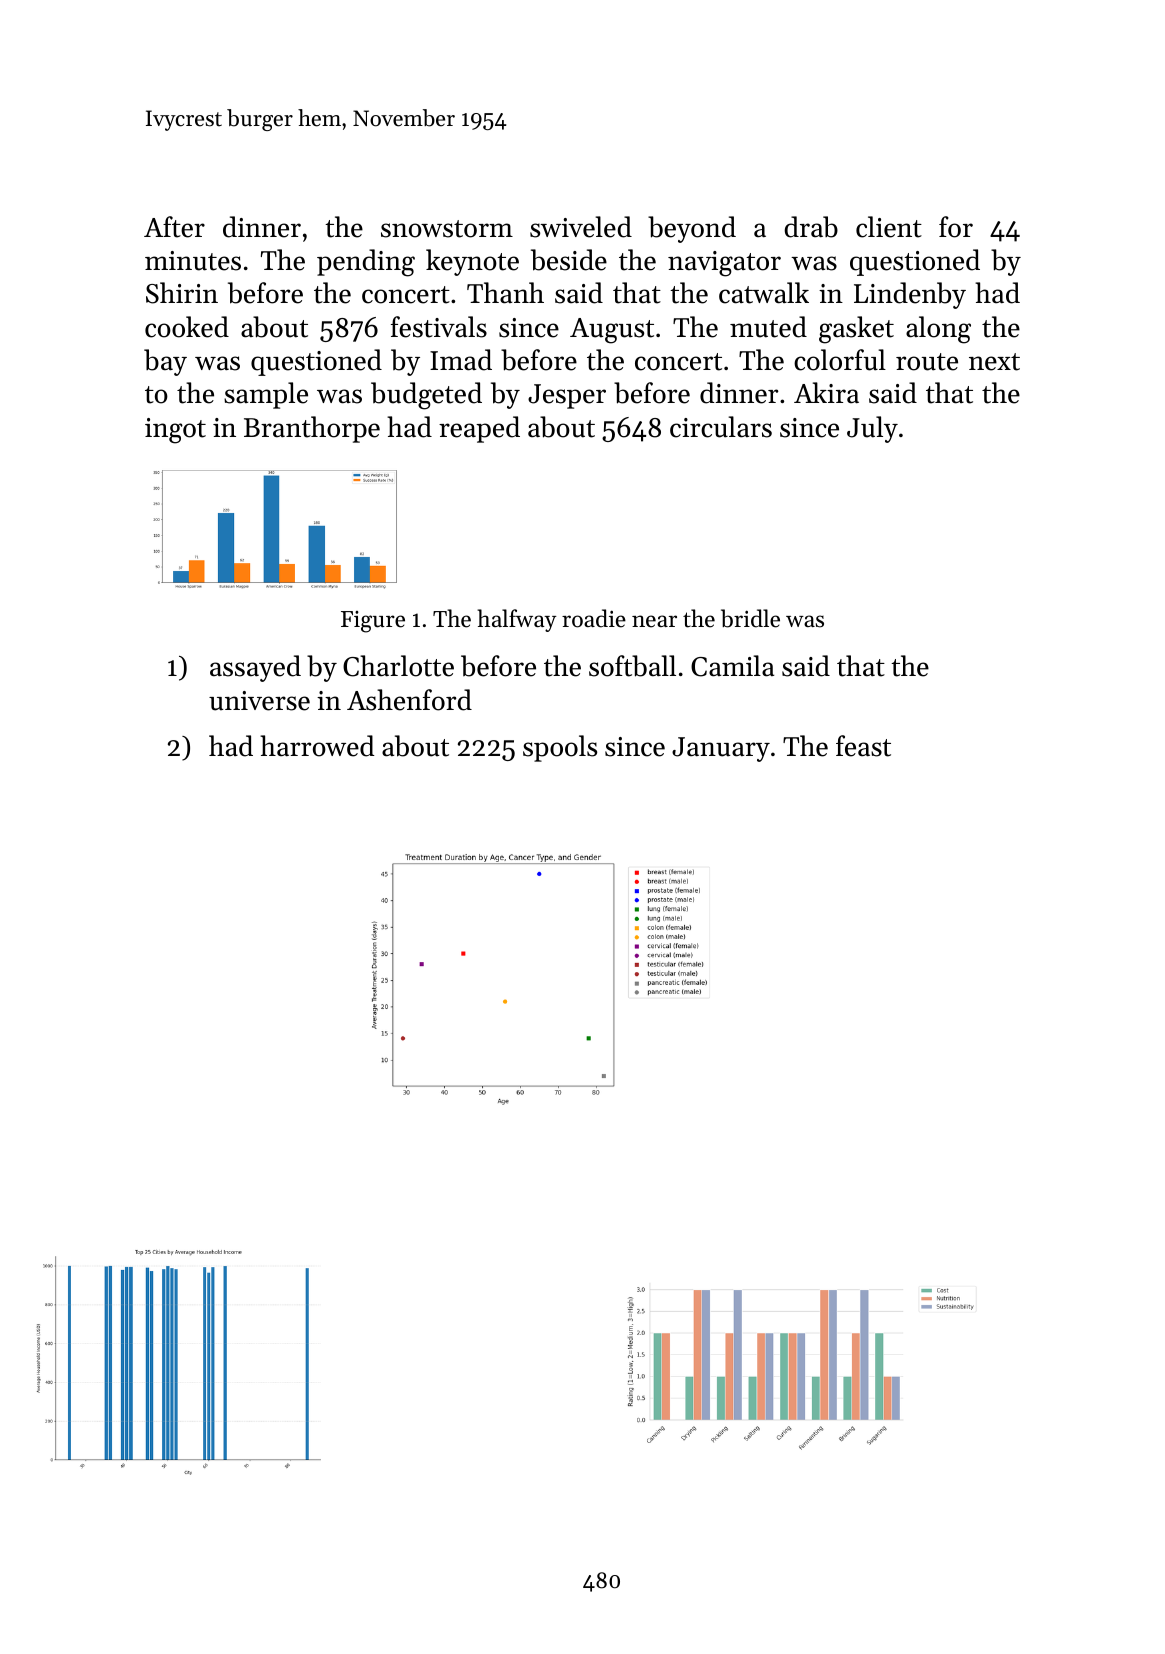 Image resolution: width=1165 pixels, height=1654 pixels. What do you see at coordinates (255, 668) in the image?
I see `assayed` at bounding box center [255, 668].
